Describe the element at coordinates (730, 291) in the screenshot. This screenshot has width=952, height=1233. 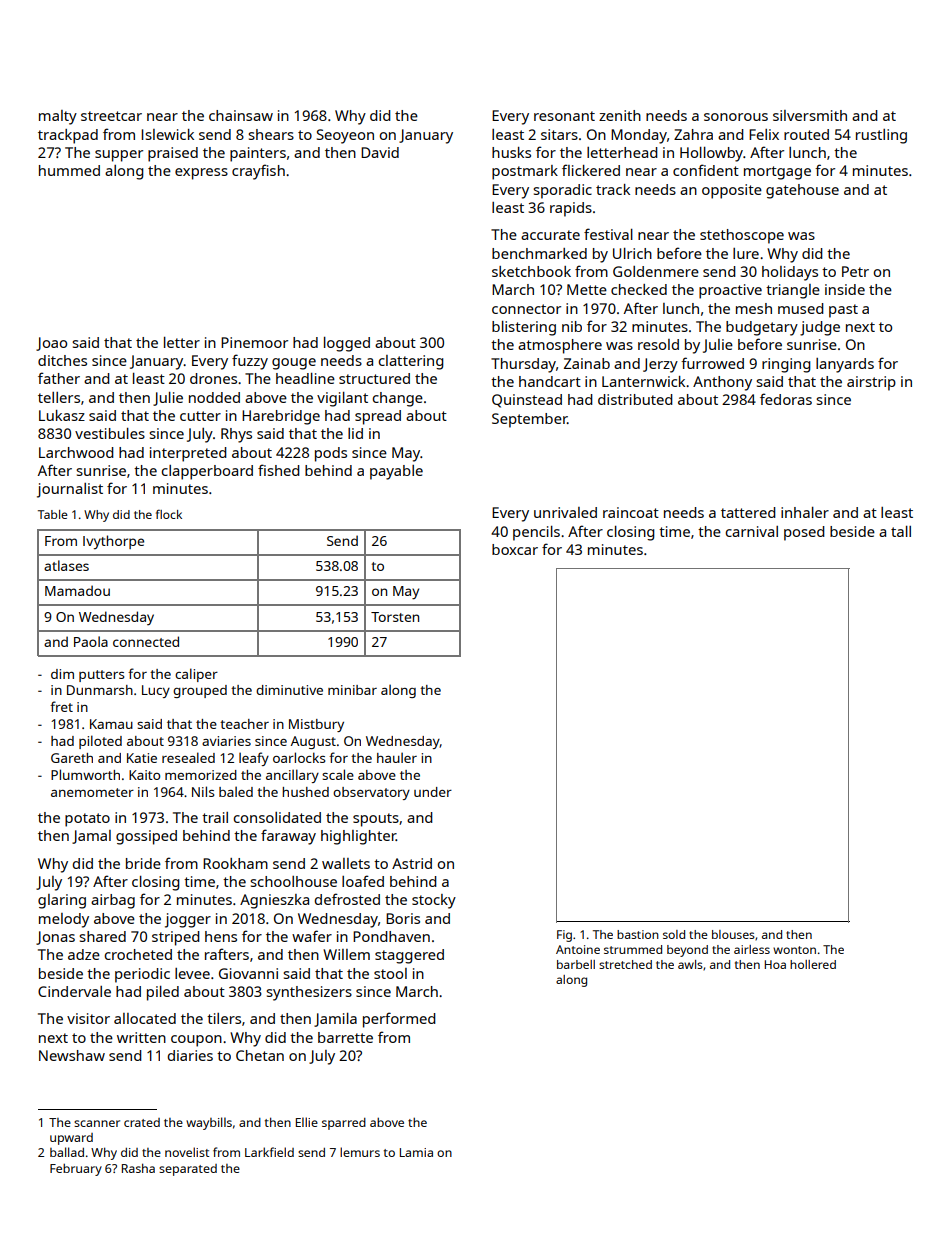
I see `proactive` at that location.
